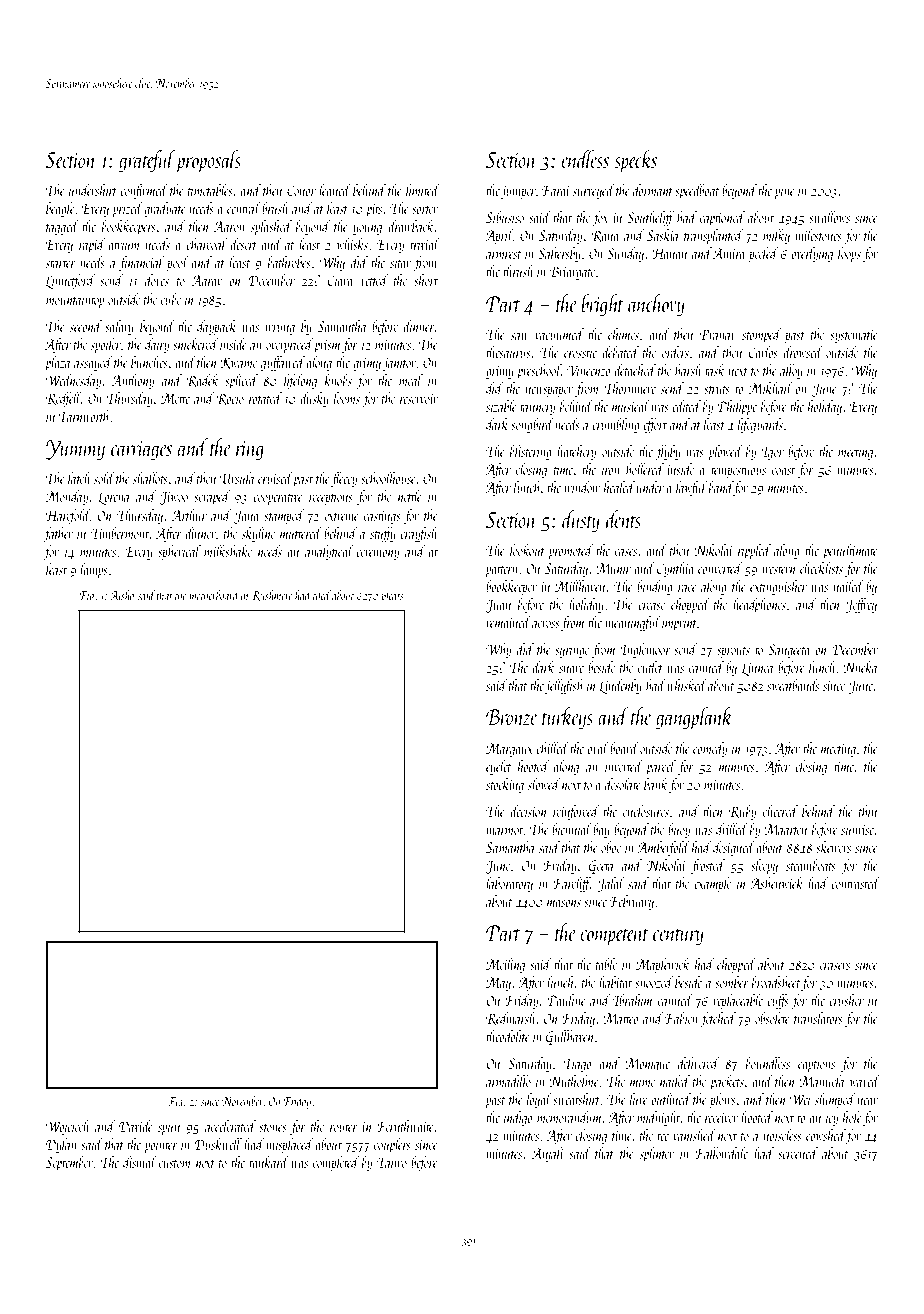  Describe the element at coordinates (528, 811) in the page. I see `decision` at that location.
